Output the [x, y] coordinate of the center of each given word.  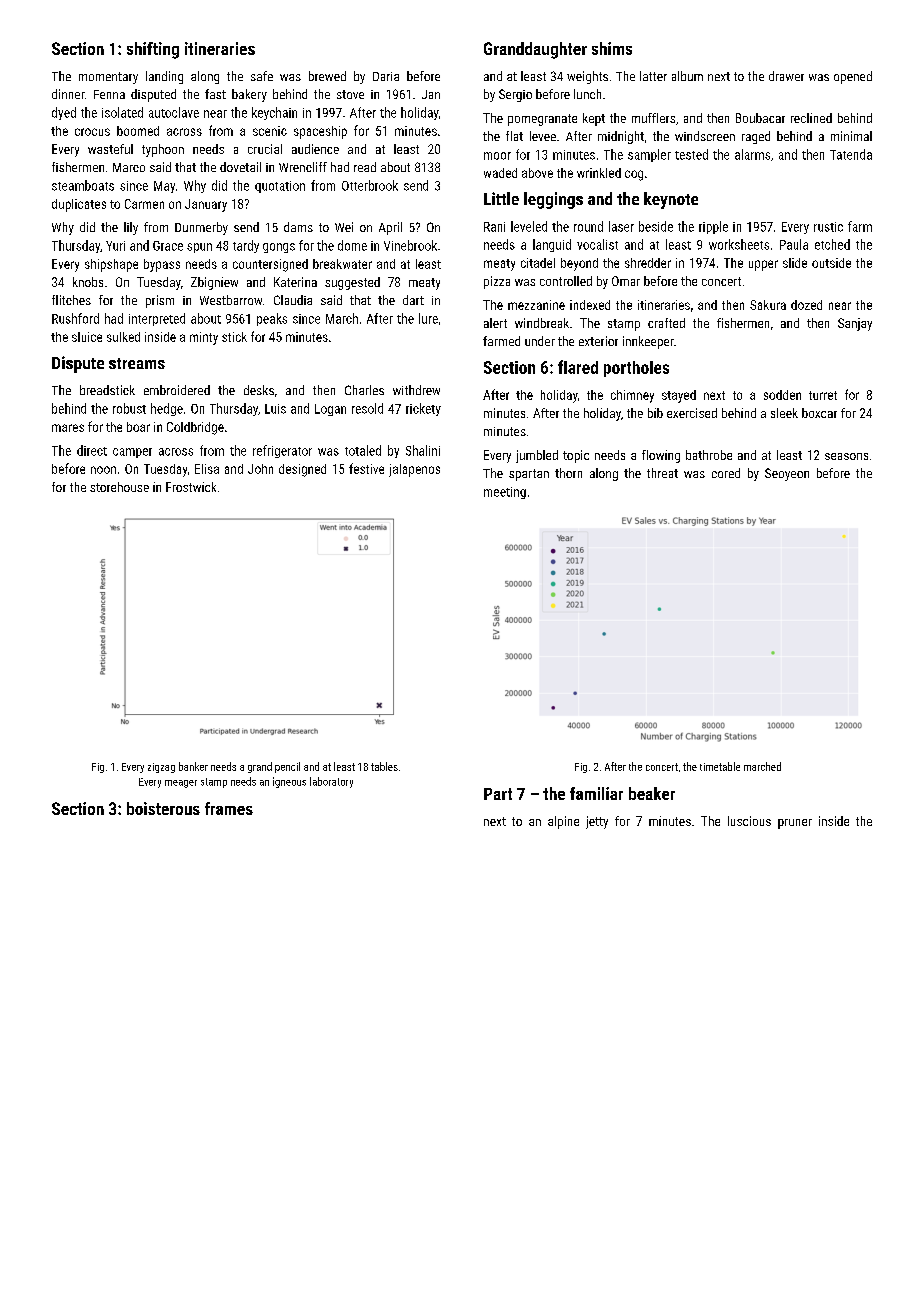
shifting [153, 50]
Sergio [515, 95]
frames [229, 808]
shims [612, 48]
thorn [568, 473]
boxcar [819, 413]
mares [68, 428]
